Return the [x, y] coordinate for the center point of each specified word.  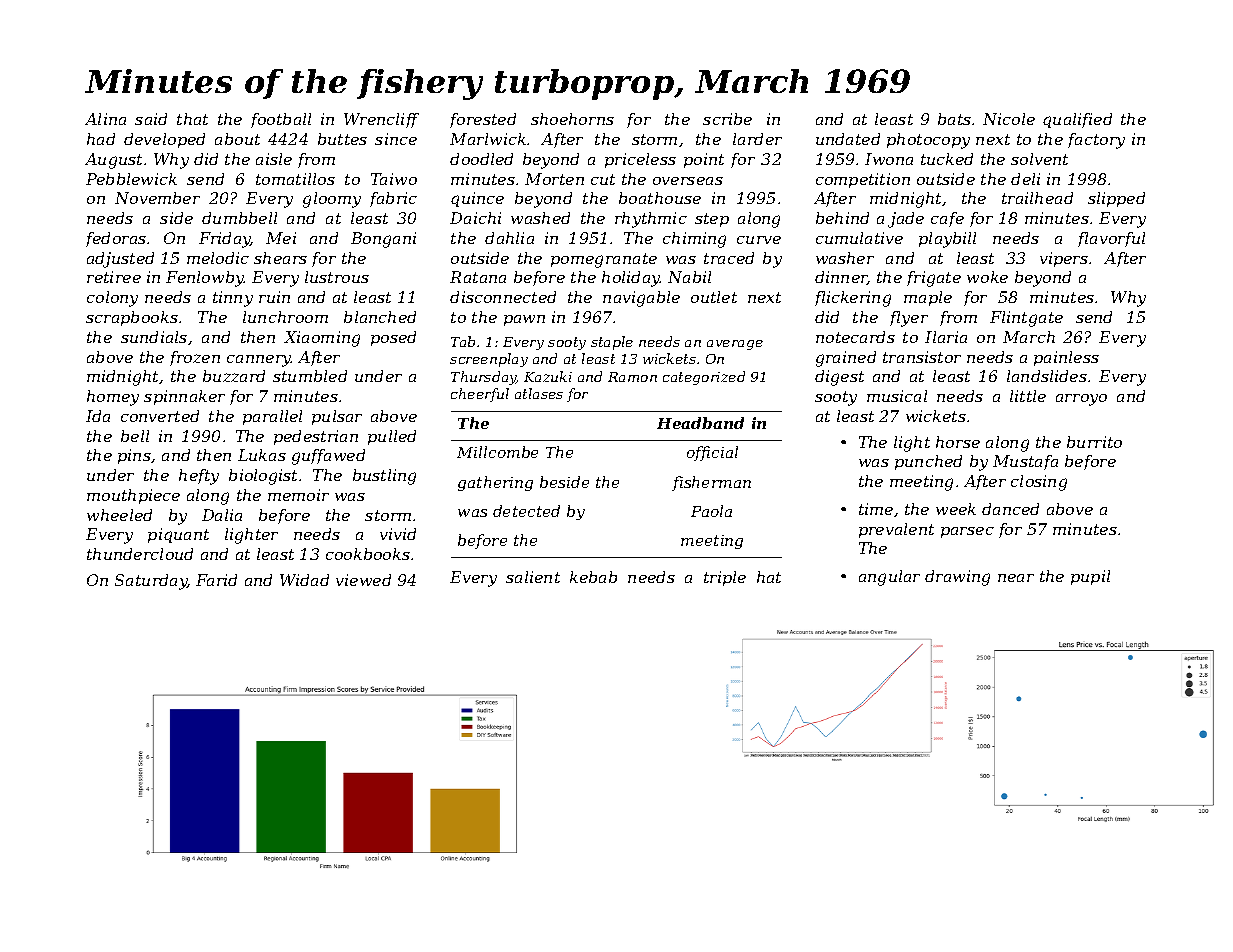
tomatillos [295, 179]
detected [526, 511]
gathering [495, 483]
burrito [1094, 442]
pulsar [337, 417]
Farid [216, 580]
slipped [1116, 199]
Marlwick [488, 139]
